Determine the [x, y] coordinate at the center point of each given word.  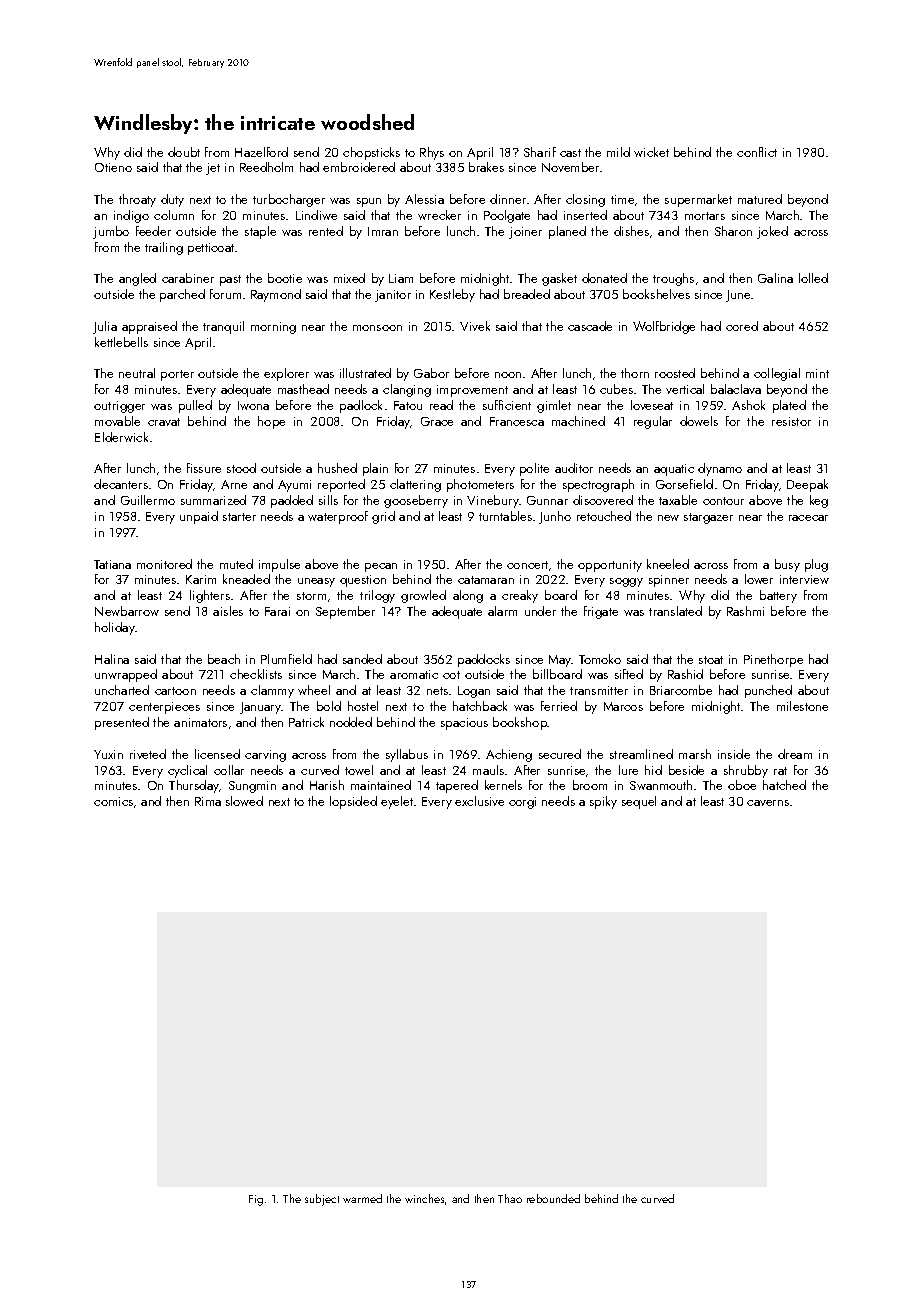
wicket [651, 152]
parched [182, 295]
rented [326, 231]
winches [424, 1198]
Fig [256, 1200]
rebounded [553, 1198]
